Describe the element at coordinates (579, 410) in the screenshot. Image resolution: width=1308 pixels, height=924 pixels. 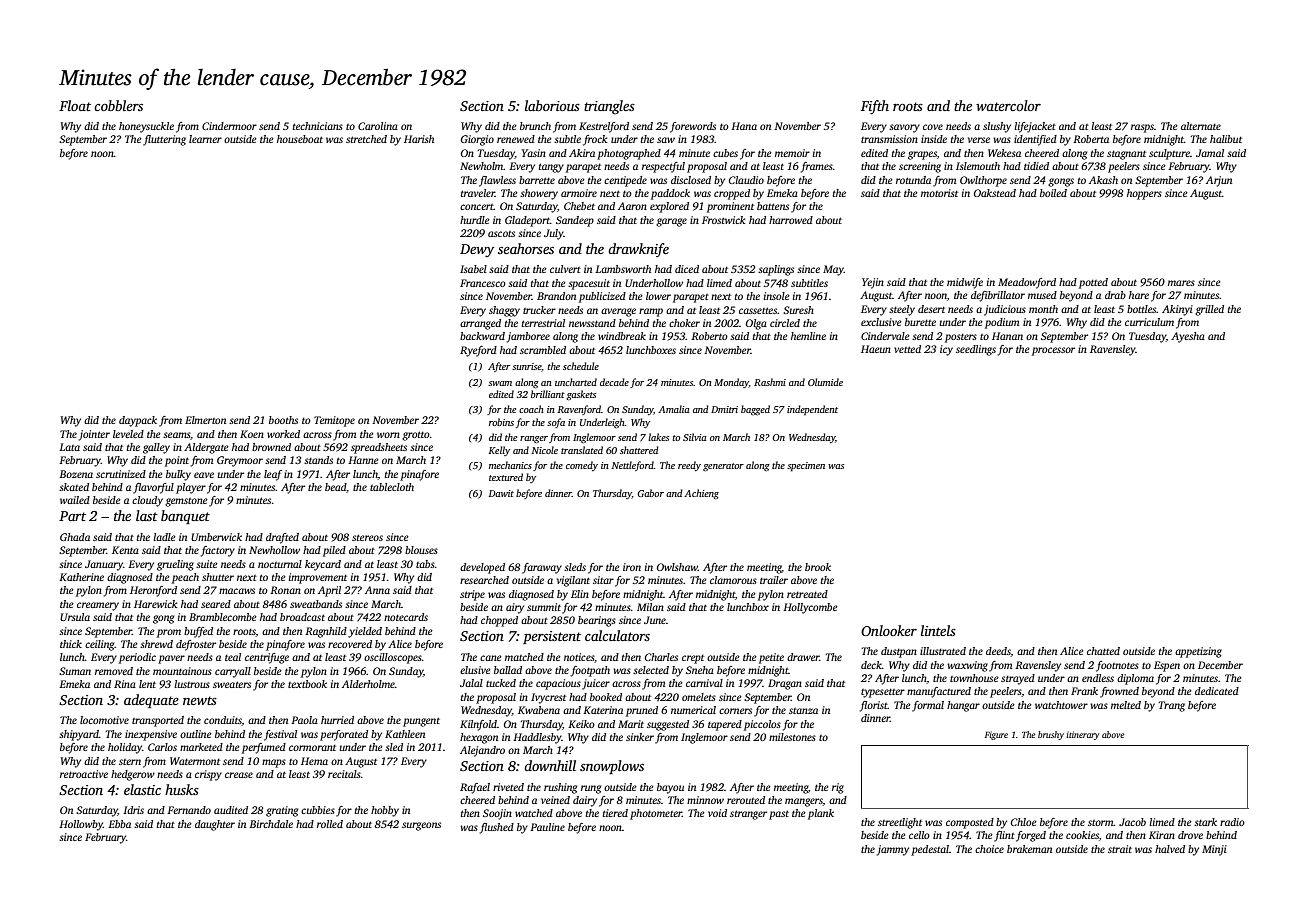
I see `Ravenford` at that location.
